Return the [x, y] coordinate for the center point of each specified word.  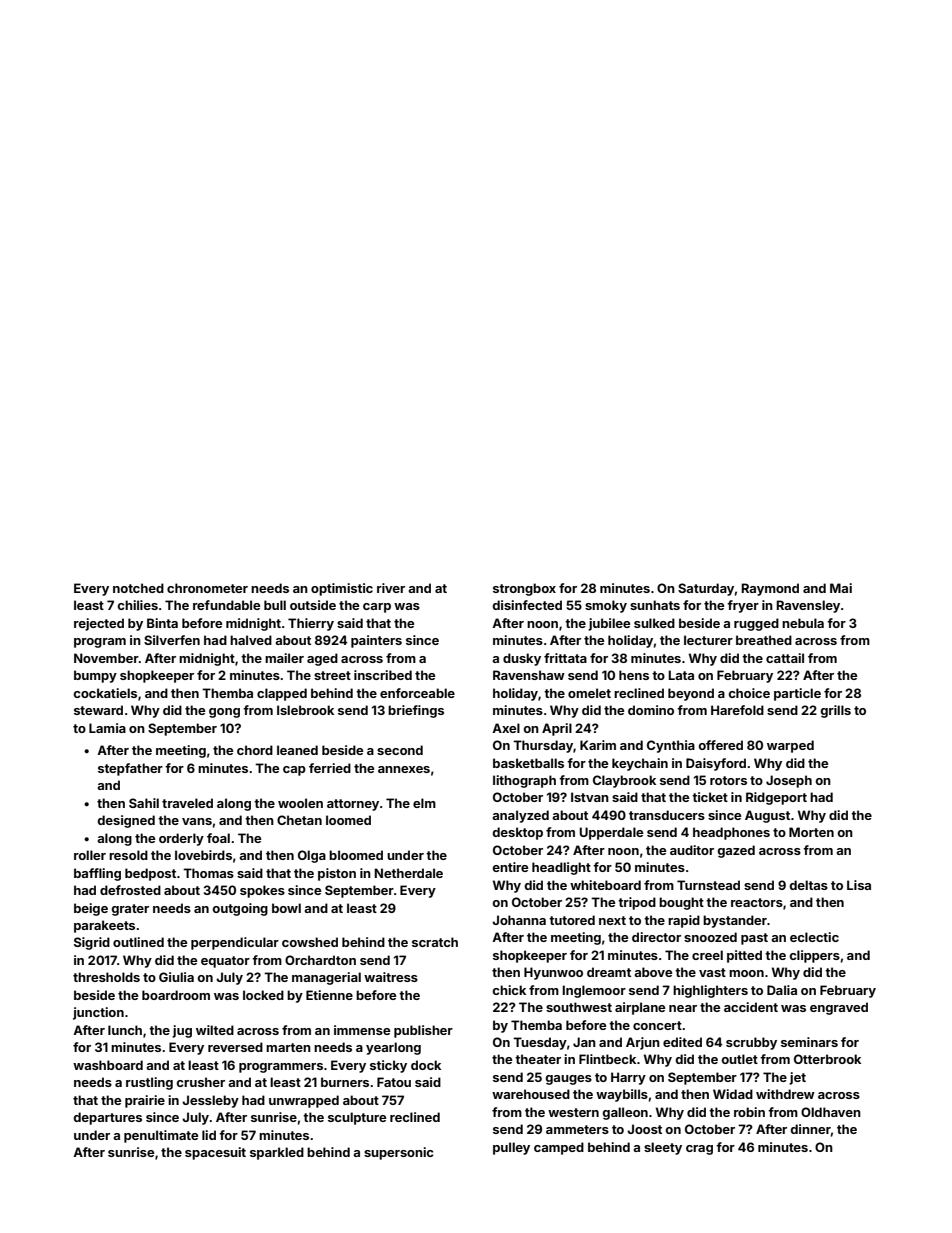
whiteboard [605, 885]
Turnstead [708, 885]
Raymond [770, 589]
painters [376, 641]
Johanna [519, 920]
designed [126, 821]
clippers [814, 956]
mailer [284, 658]
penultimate [161, 1136]
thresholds [106, 977]
